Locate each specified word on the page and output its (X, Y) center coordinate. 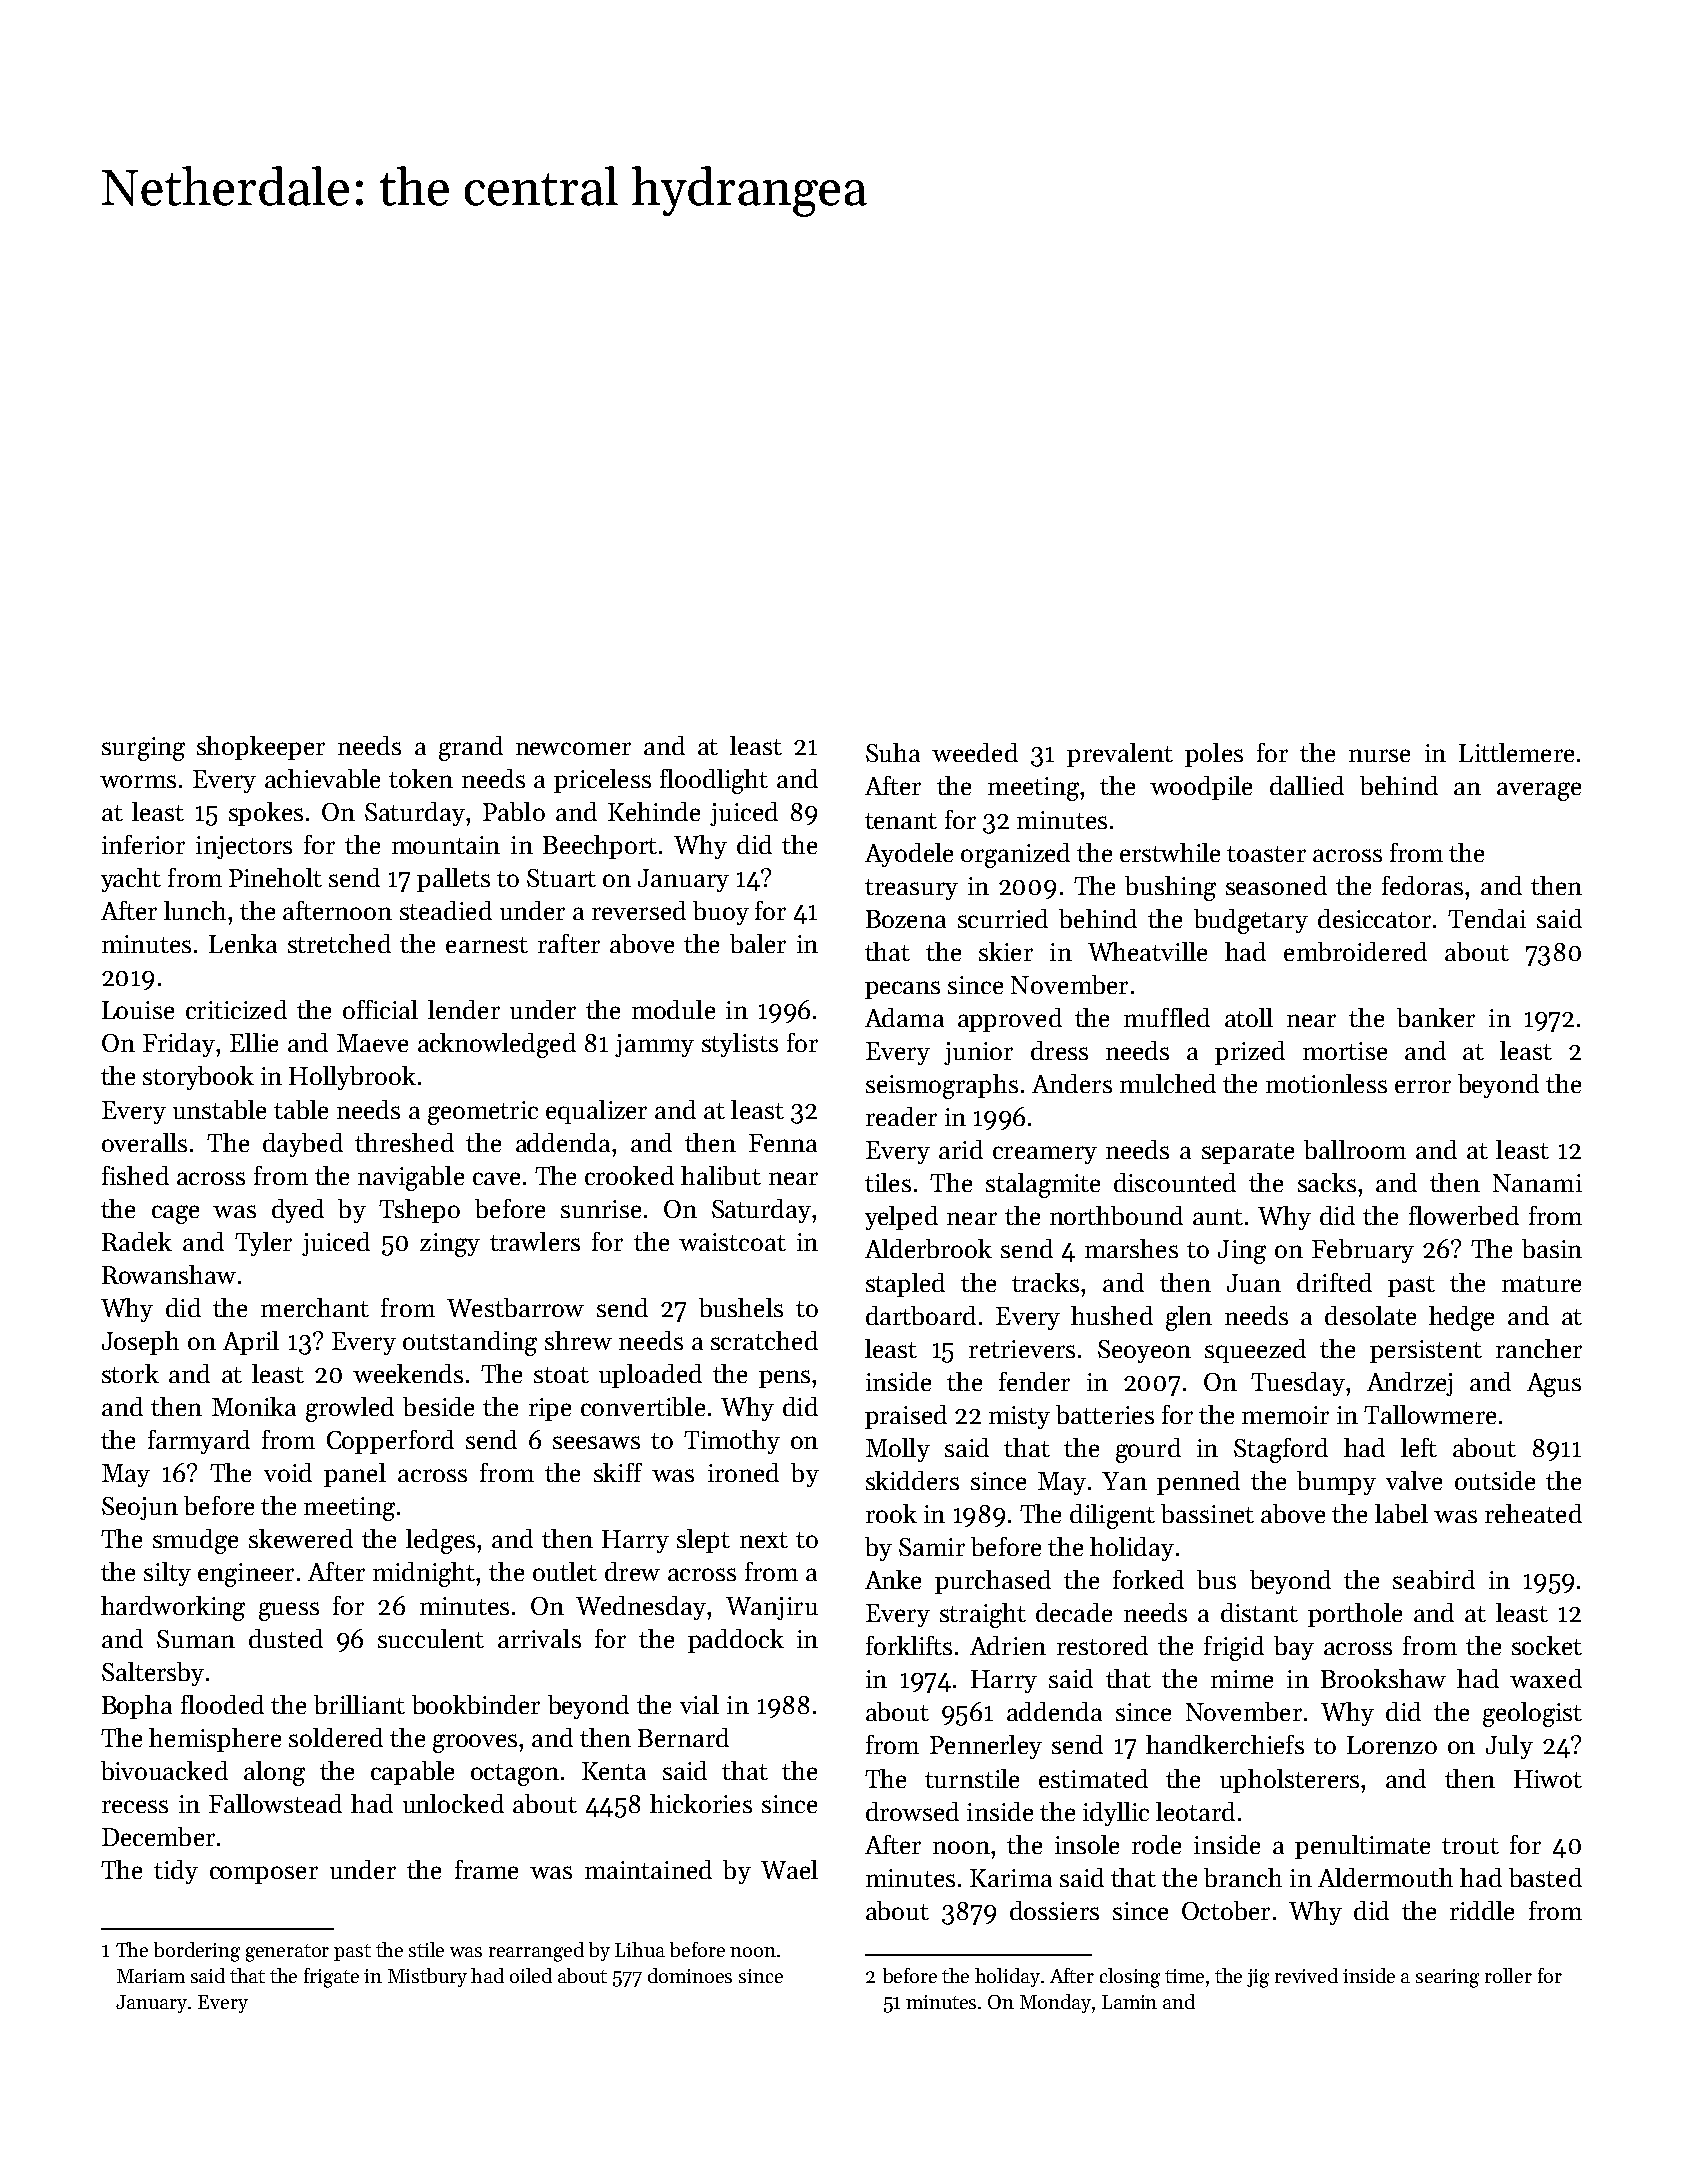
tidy (176, 1872)
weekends (408, 1373)
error (1423, 1086)
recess (135, 1806)
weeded (975, 752)
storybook (198, 1078)
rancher (1539, 1348)
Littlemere (1516, 752)
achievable (322, 778)
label (1401, 1513)
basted (1545, 1877)
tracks (1045, 1282)
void (288, 1472)
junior (978, 1053)
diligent (1112, 1516)
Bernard (683, 1737)
